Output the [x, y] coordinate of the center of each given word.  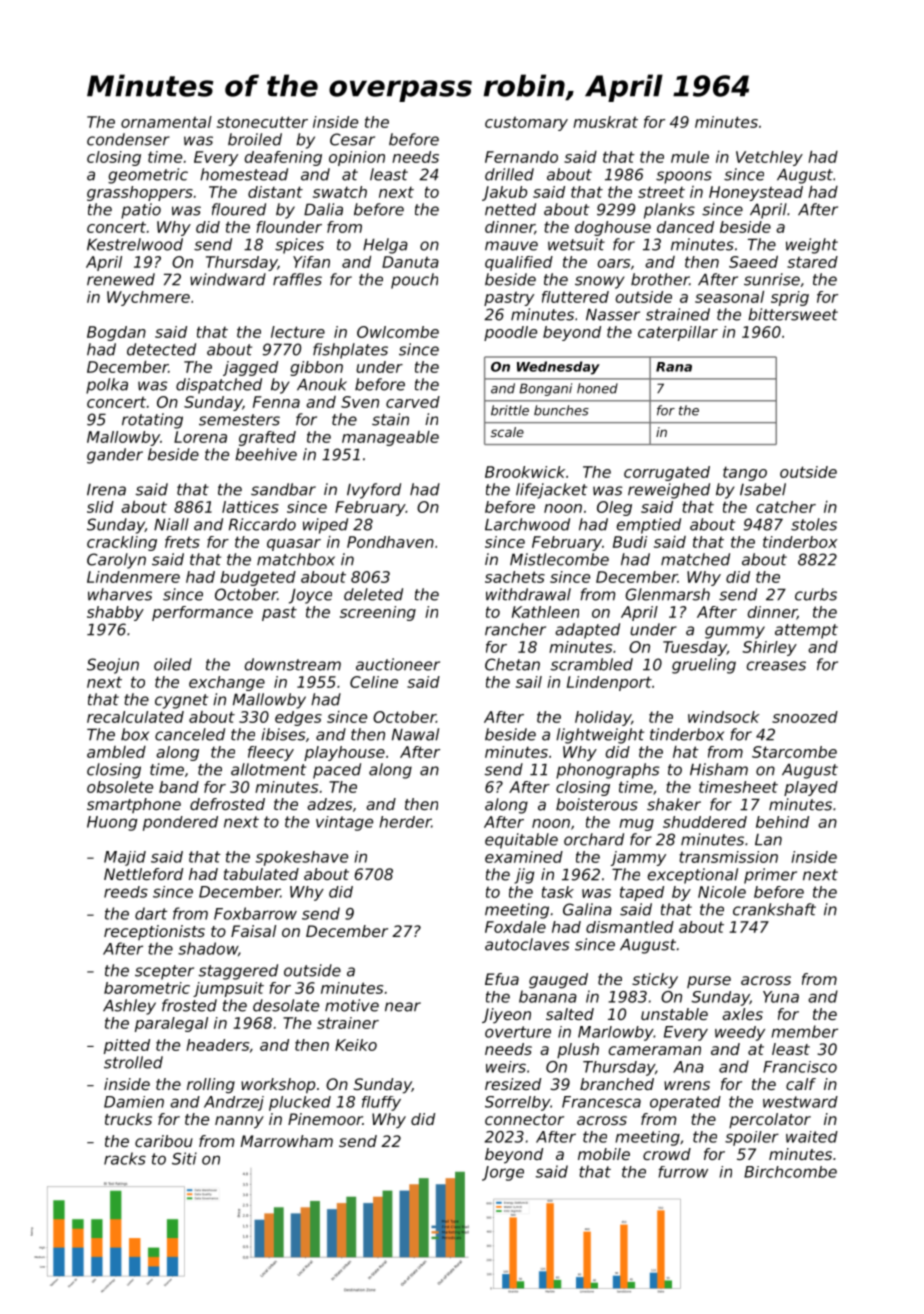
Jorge [503, 1173]
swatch [340, 192]
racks [125, 1158]
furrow [683, 1172]
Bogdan [116, 333]
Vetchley [769, 158]
